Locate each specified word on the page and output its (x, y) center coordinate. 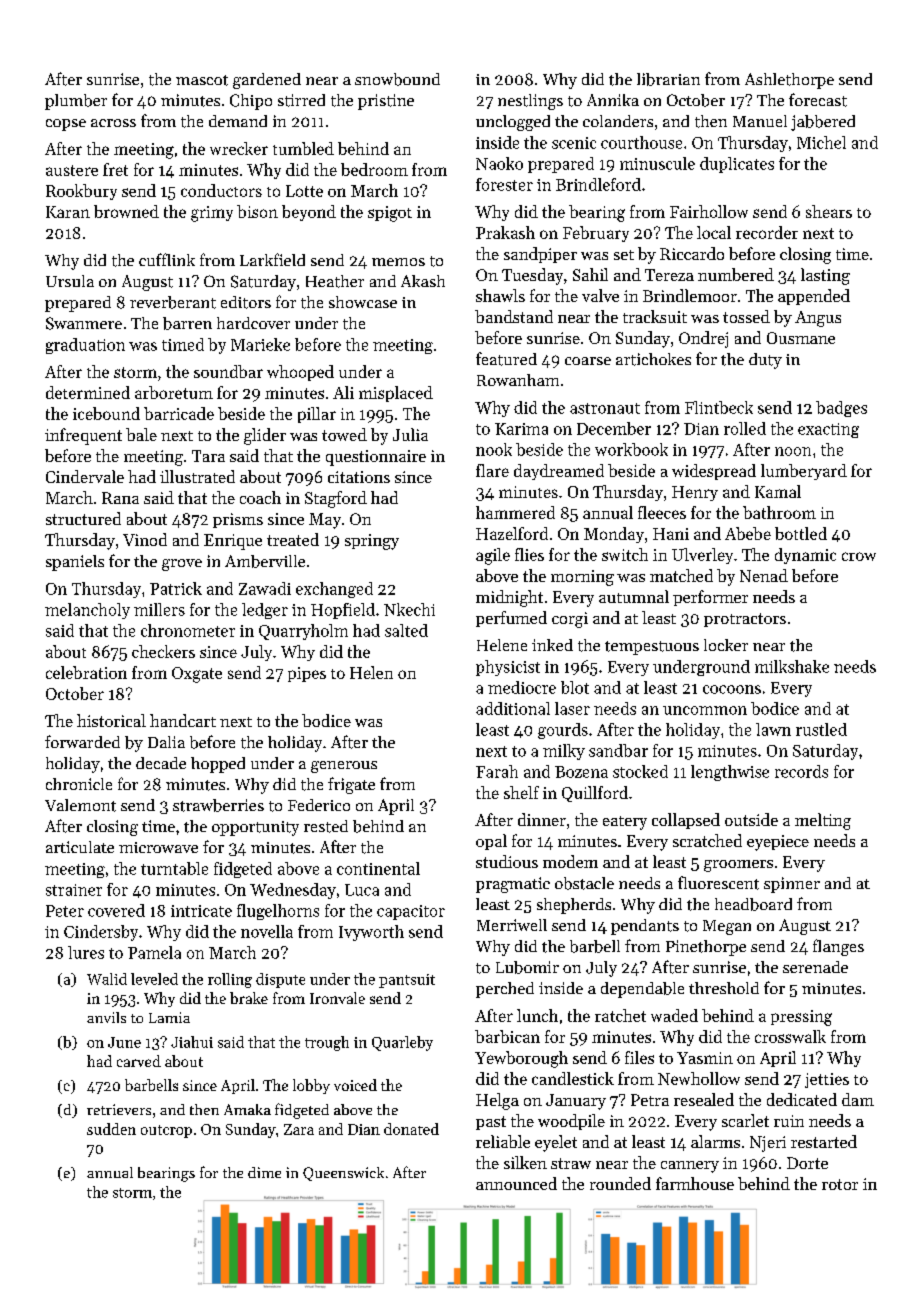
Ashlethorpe (789, 81)
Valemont (80, 805)
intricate (201, 911)
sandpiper (540, 255)
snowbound (397, 79)
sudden (111, 1129)
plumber (76, 102)
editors (246, 302)
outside (751, 819)
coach (260, 497)
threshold (724, 988)
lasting (825, 276)
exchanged (334, 590)
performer (710, 598)
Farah (497, 771)
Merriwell (512, 925)
